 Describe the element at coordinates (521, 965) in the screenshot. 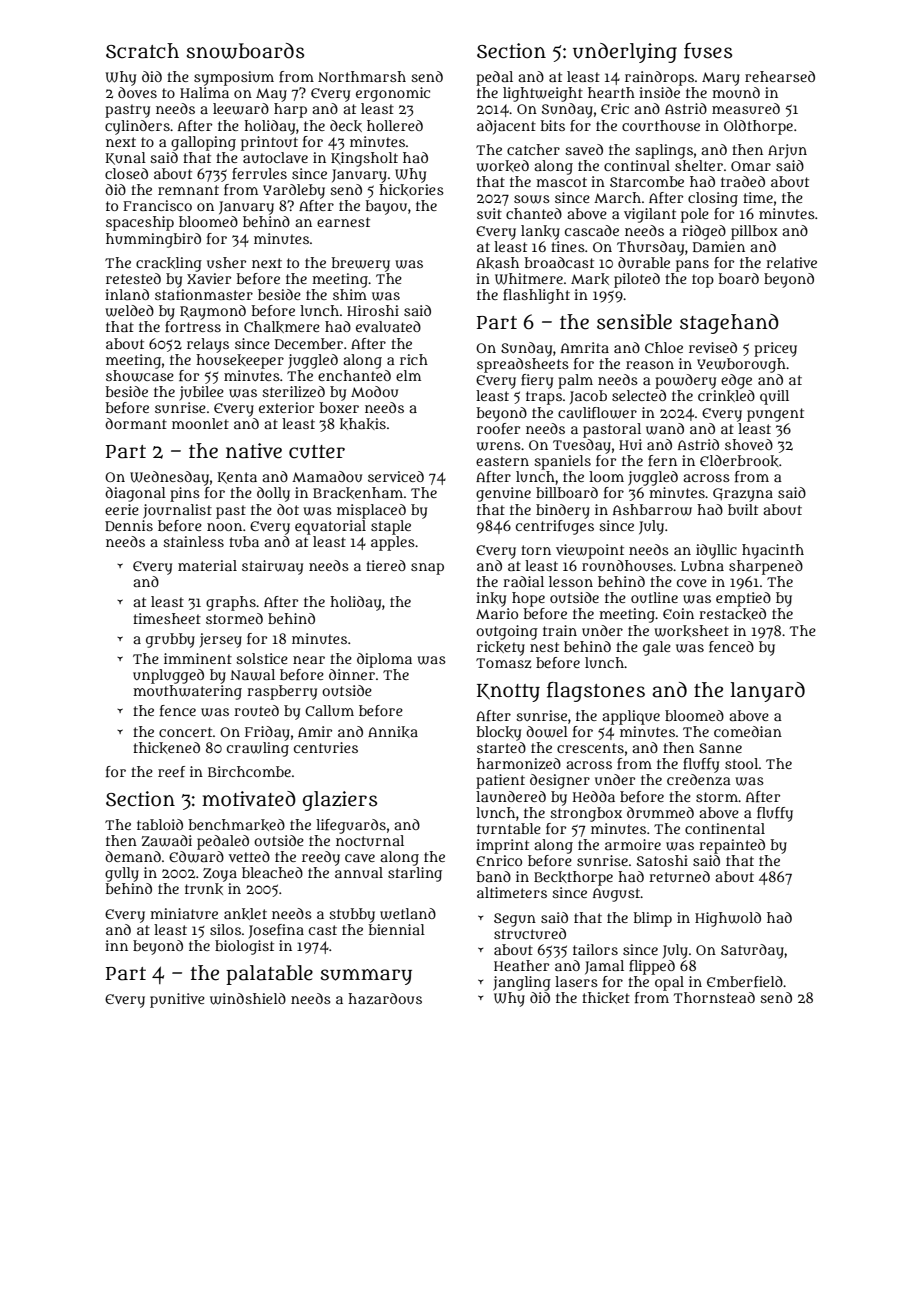

I see `Heather` at that location.
